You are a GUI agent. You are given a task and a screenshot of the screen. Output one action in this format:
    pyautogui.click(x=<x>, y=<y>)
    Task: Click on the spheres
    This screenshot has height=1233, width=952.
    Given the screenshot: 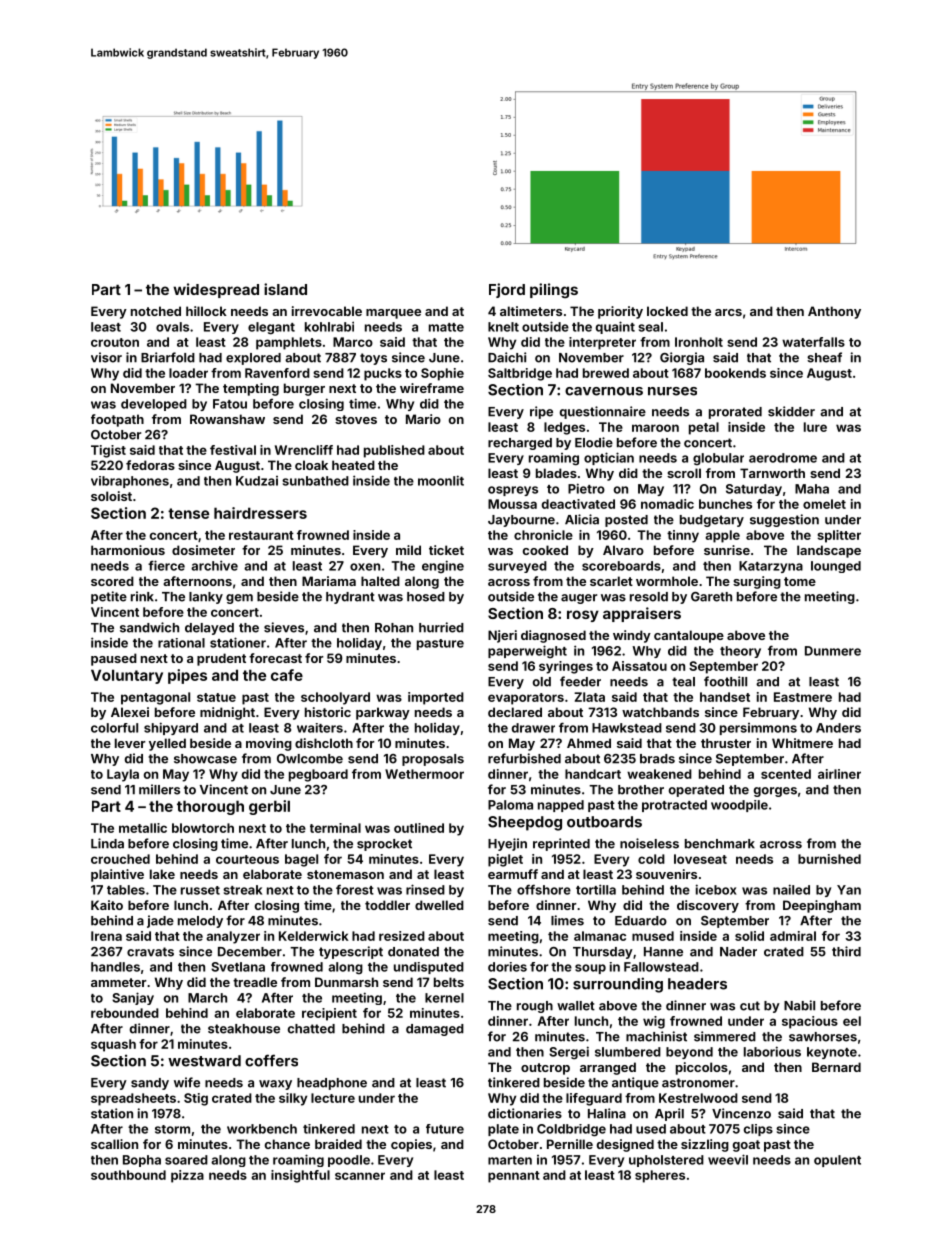 What is the action you would take?
    pyautogui.click(x=660, y=1176)
